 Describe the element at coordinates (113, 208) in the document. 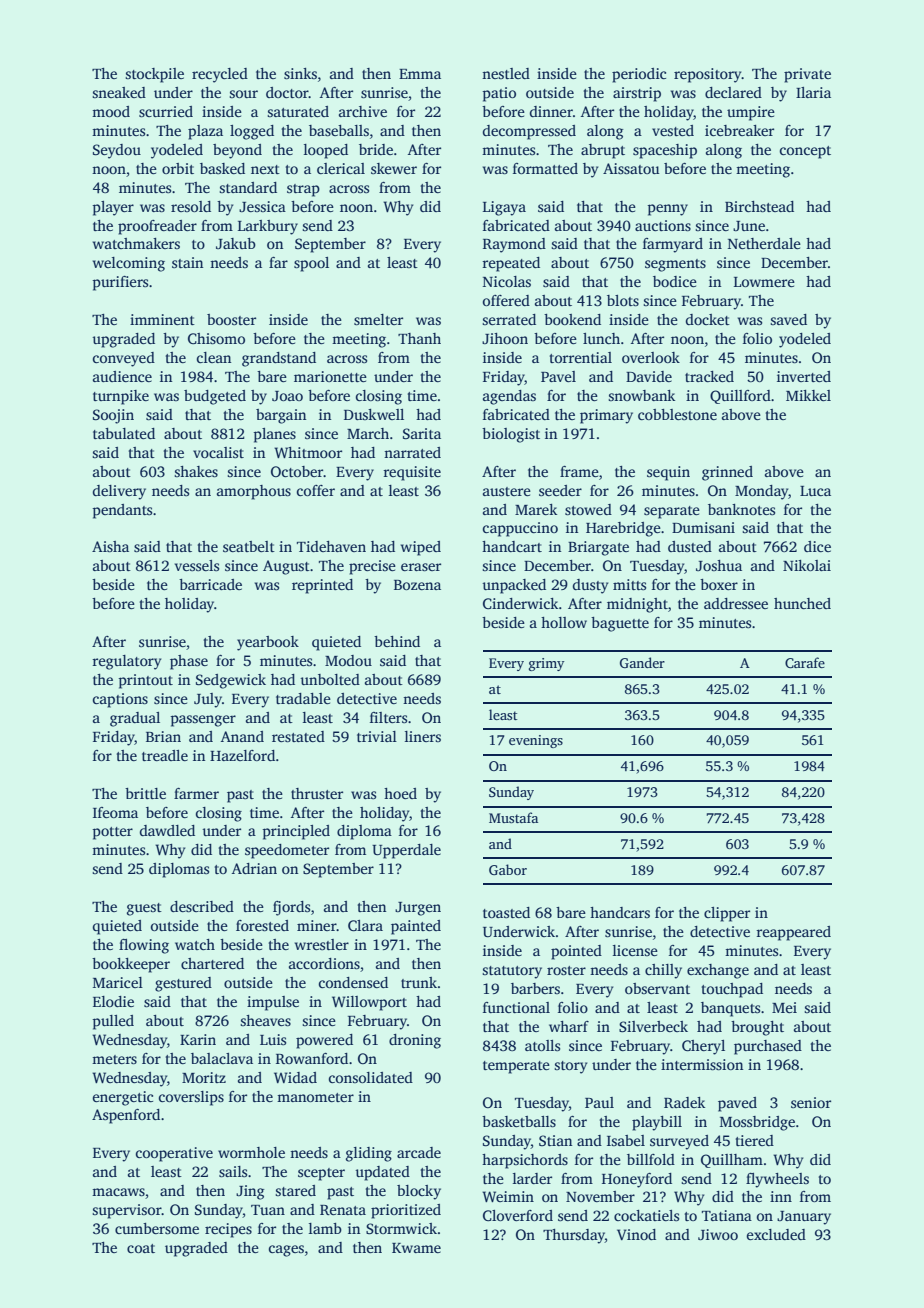

I see `player` at that location.
